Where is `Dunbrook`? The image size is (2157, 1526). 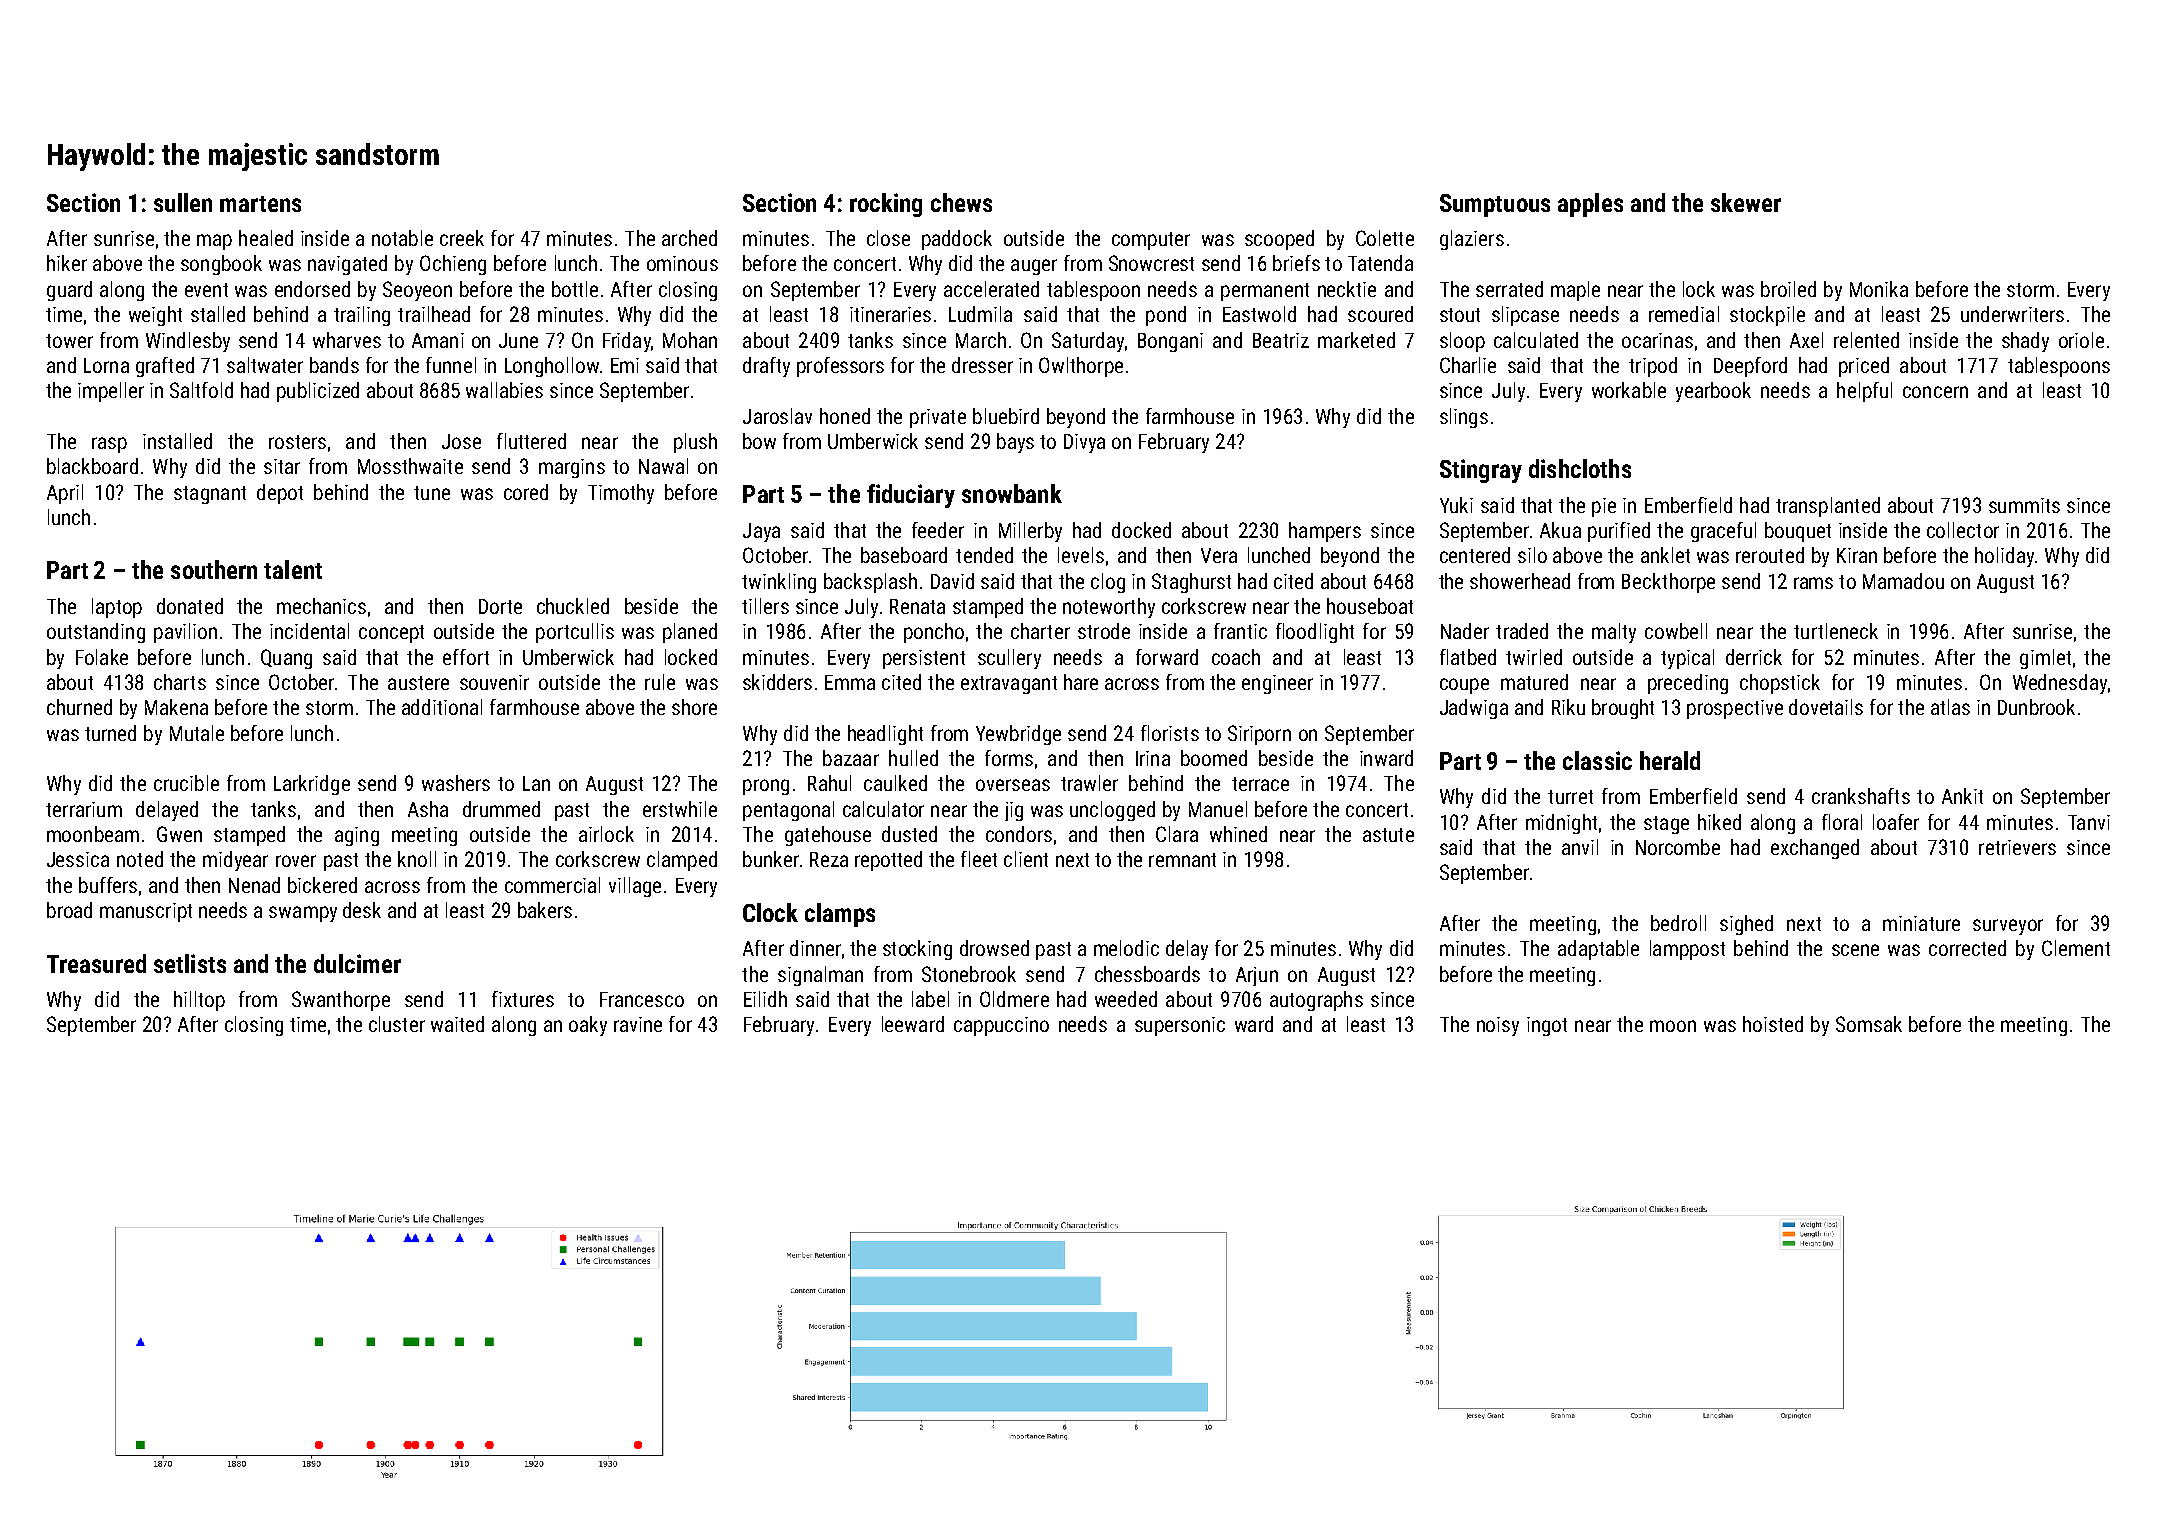 Dunbrook is located at coordinates (2036, 707).
